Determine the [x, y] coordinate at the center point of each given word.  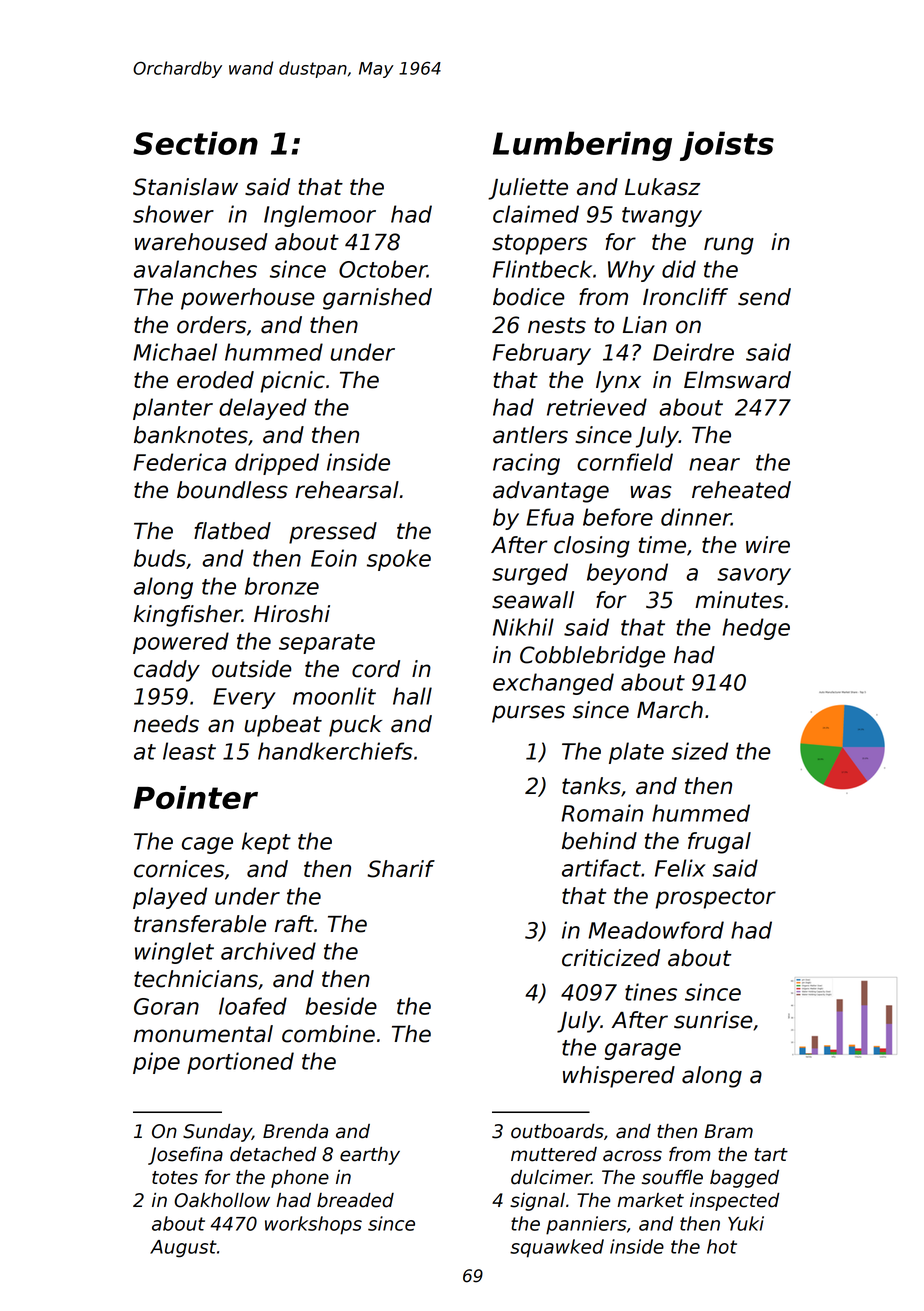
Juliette [528, 189]
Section [195, 143]
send [764, 297]
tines [651, 992]
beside [341, 1006]
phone [300, 1179]
